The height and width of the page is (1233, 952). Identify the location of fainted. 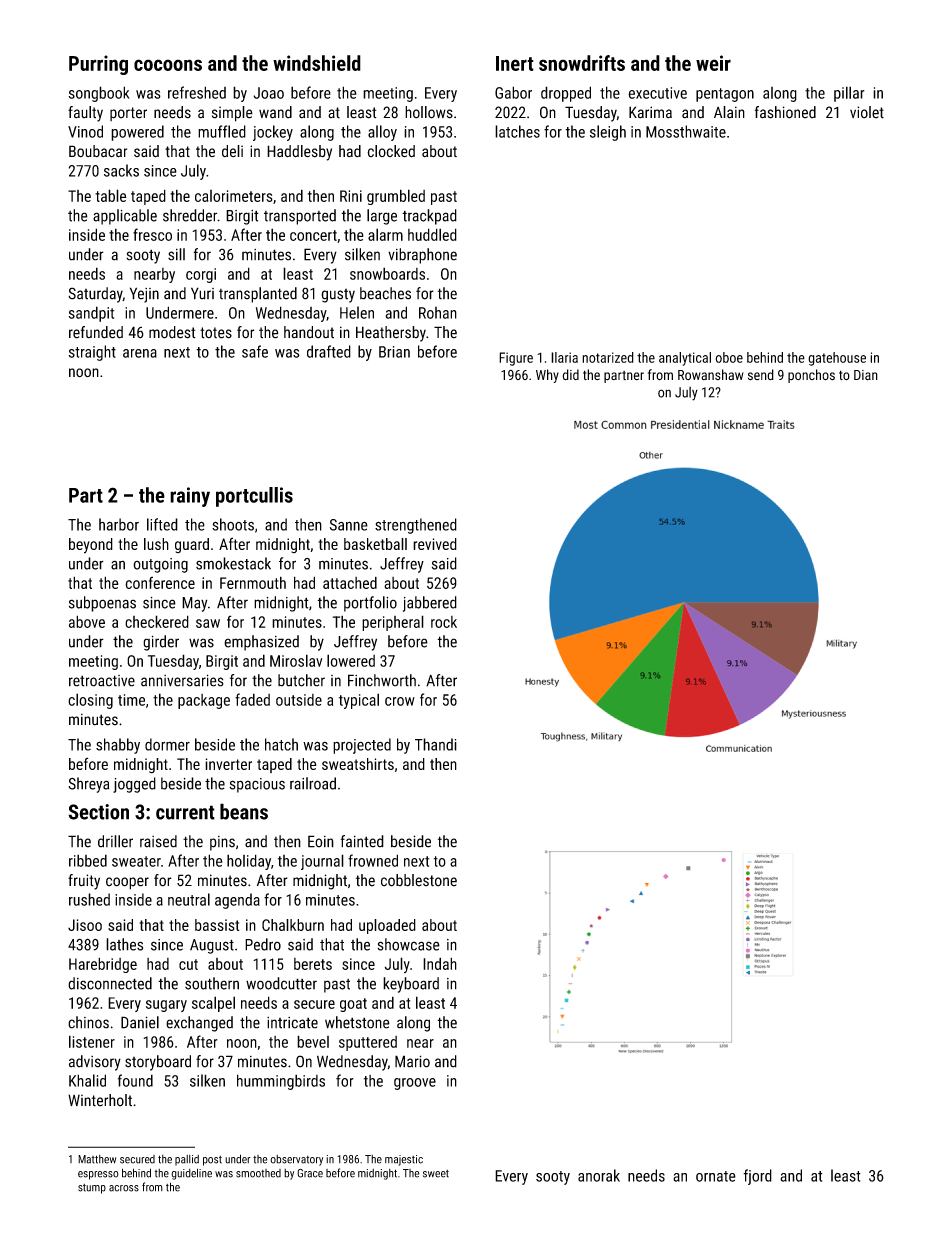
(362, 841).
